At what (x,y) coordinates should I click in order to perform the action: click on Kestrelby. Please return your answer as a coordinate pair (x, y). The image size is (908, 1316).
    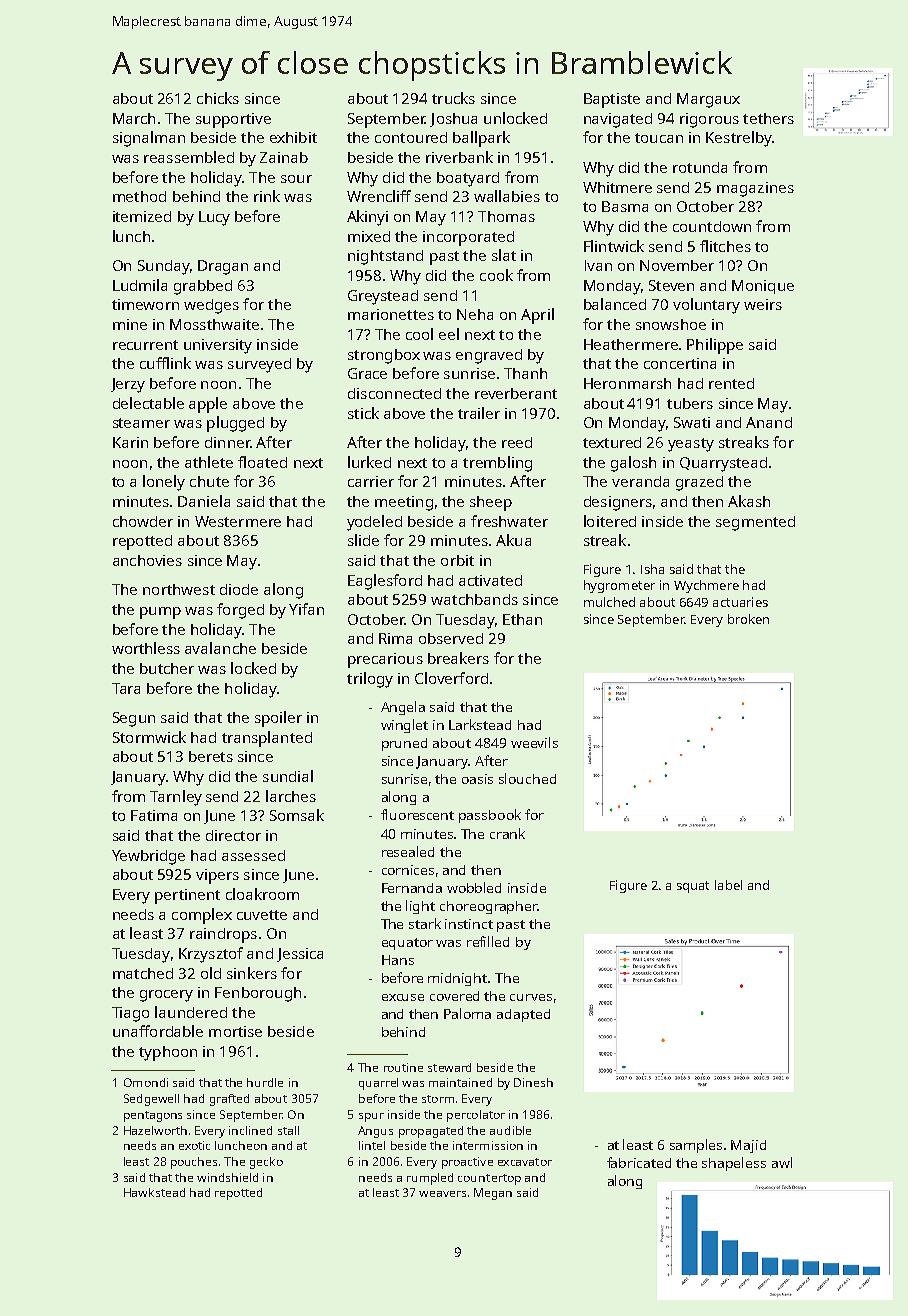
    Looking at the image, I should click on (739, 139).
